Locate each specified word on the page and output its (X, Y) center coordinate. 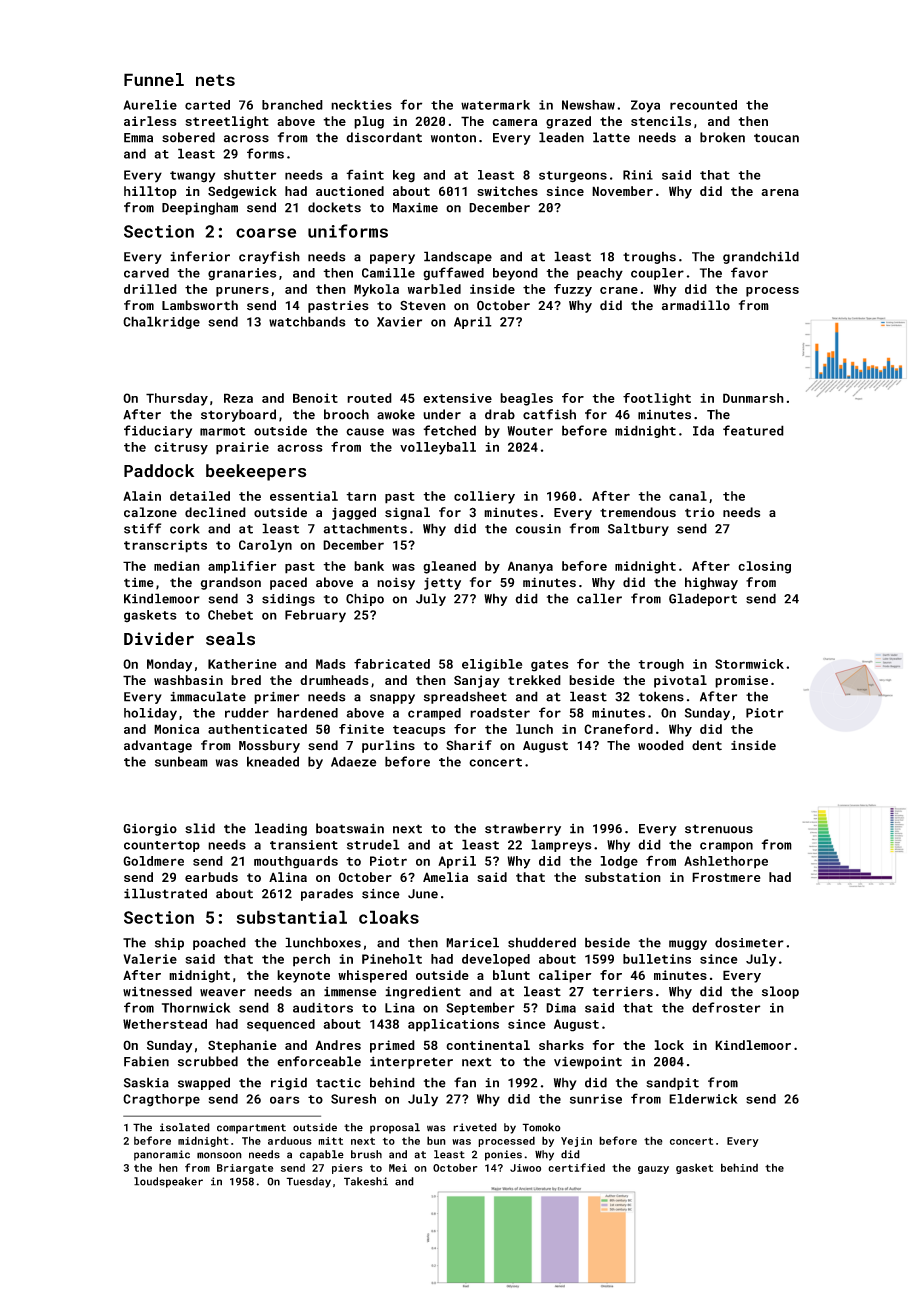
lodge (619, 862)
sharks (561, 1045)
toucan (776, 138)
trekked (534, 680)
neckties (361, 105)
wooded (661, 745)
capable (321, 1155)
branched (292, 105)
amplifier (242, 567)
